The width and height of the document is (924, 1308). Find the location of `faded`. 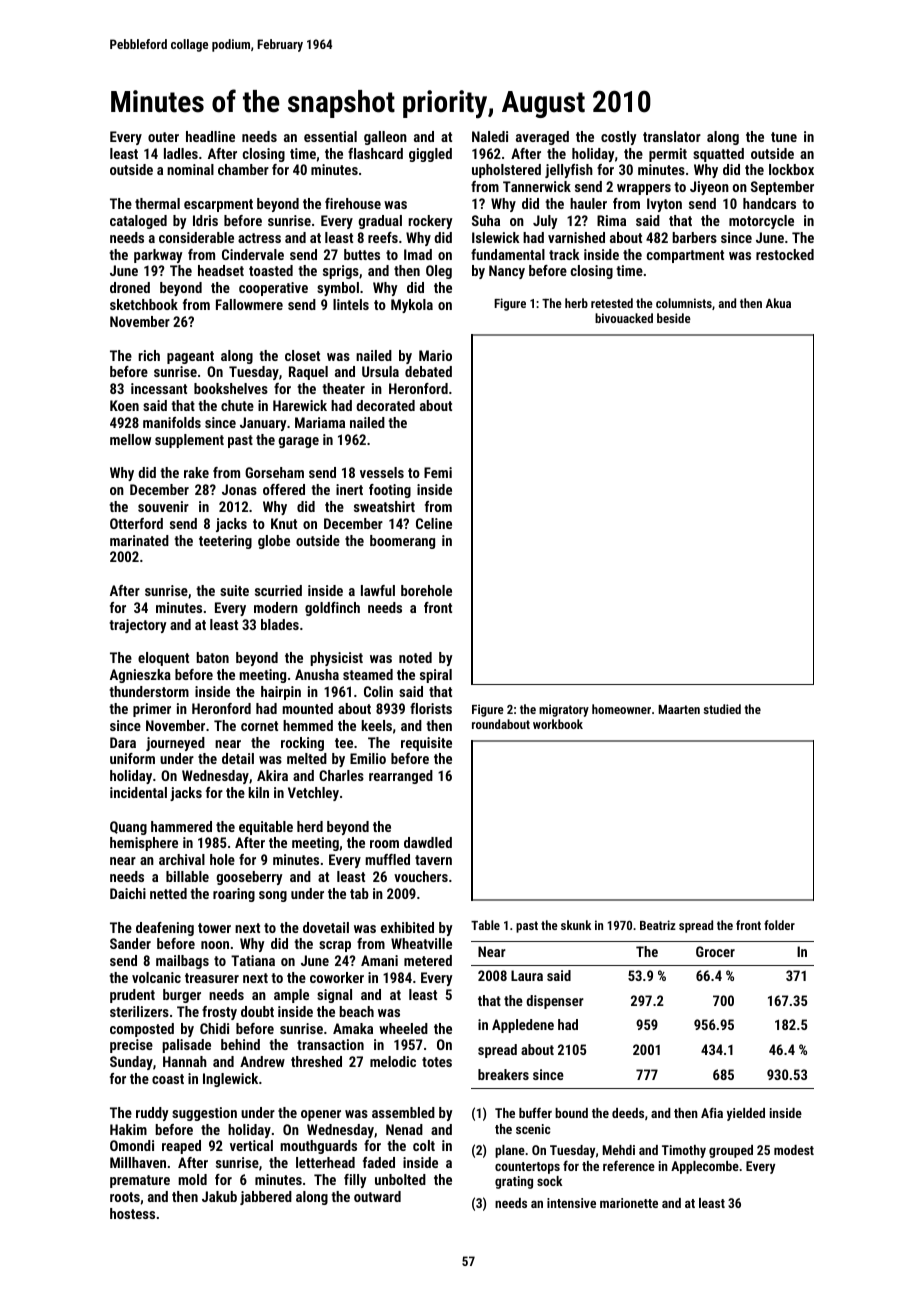

faded is located at coordinates (379, 1162).
